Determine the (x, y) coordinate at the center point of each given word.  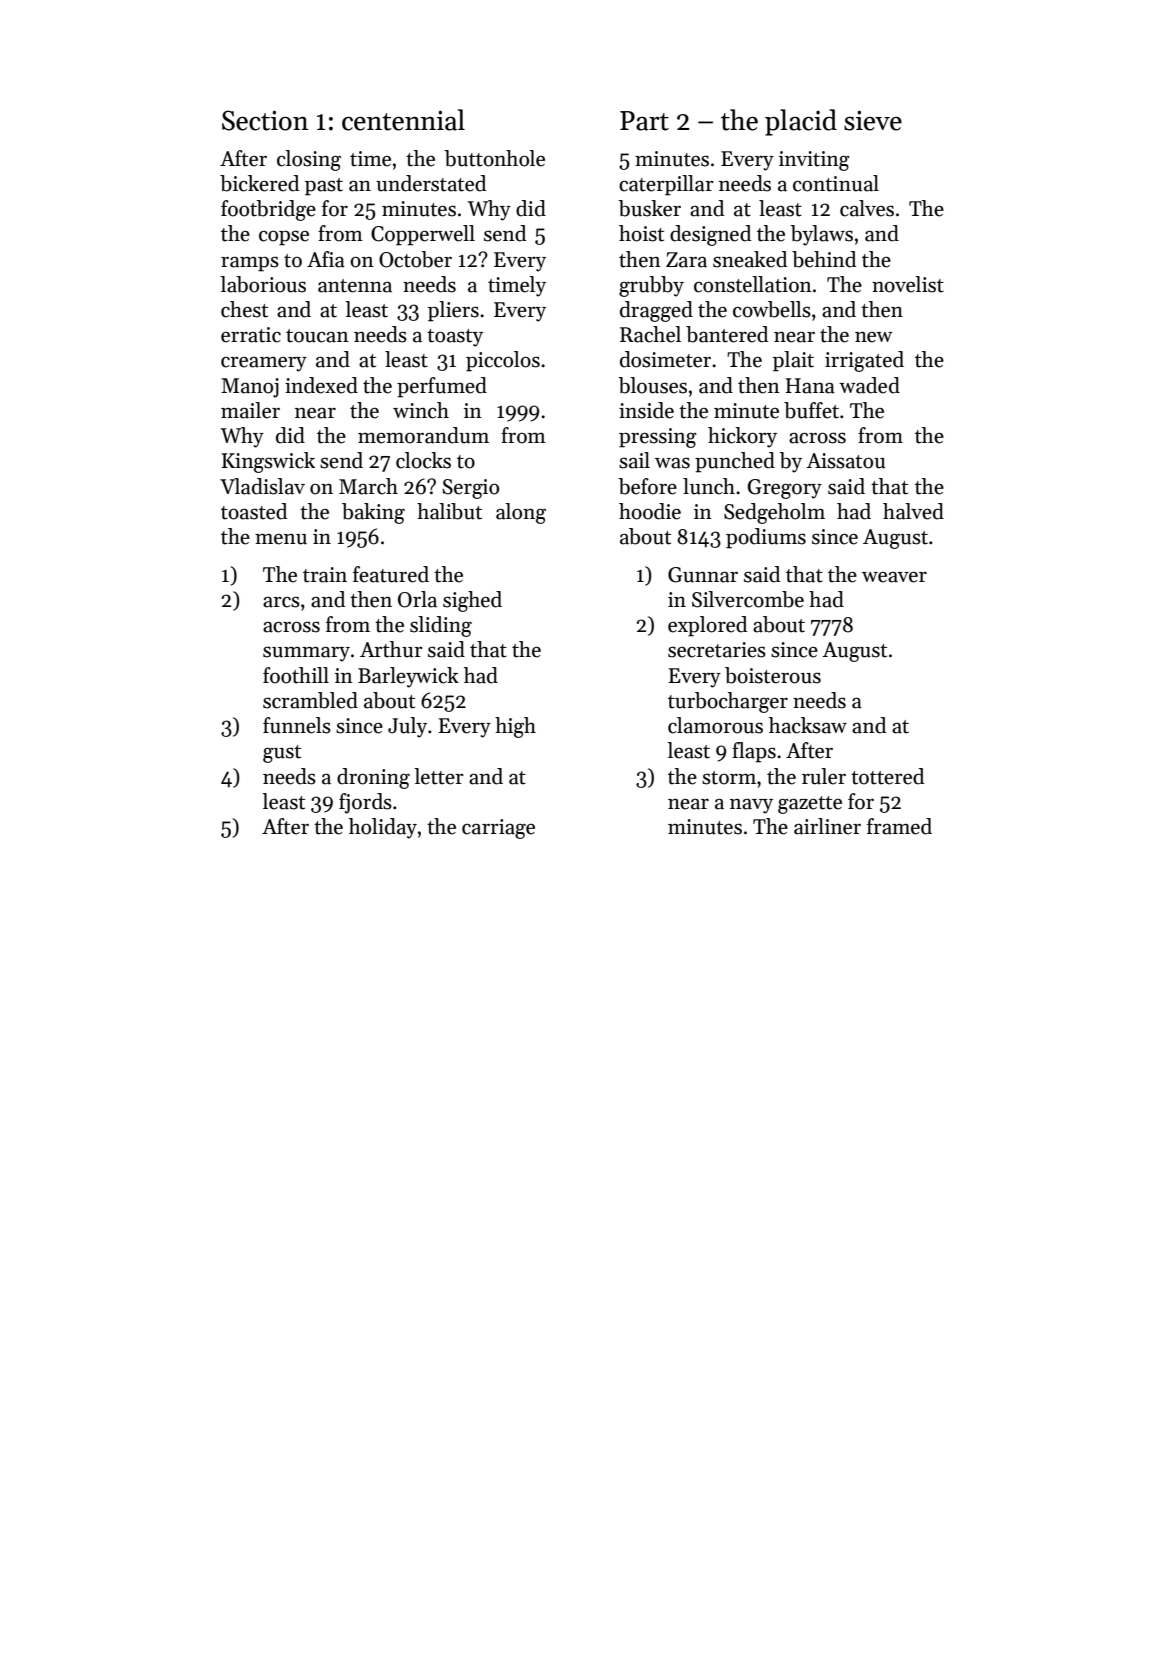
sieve (873, 120)
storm (729, 778)
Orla (417, 599)
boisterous (773, 675)
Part (644, 121)
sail (634, 460)
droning (373, 778)
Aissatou (845, 461)
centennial (403, 120)
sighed (472, 601)
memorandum (423, 435)
